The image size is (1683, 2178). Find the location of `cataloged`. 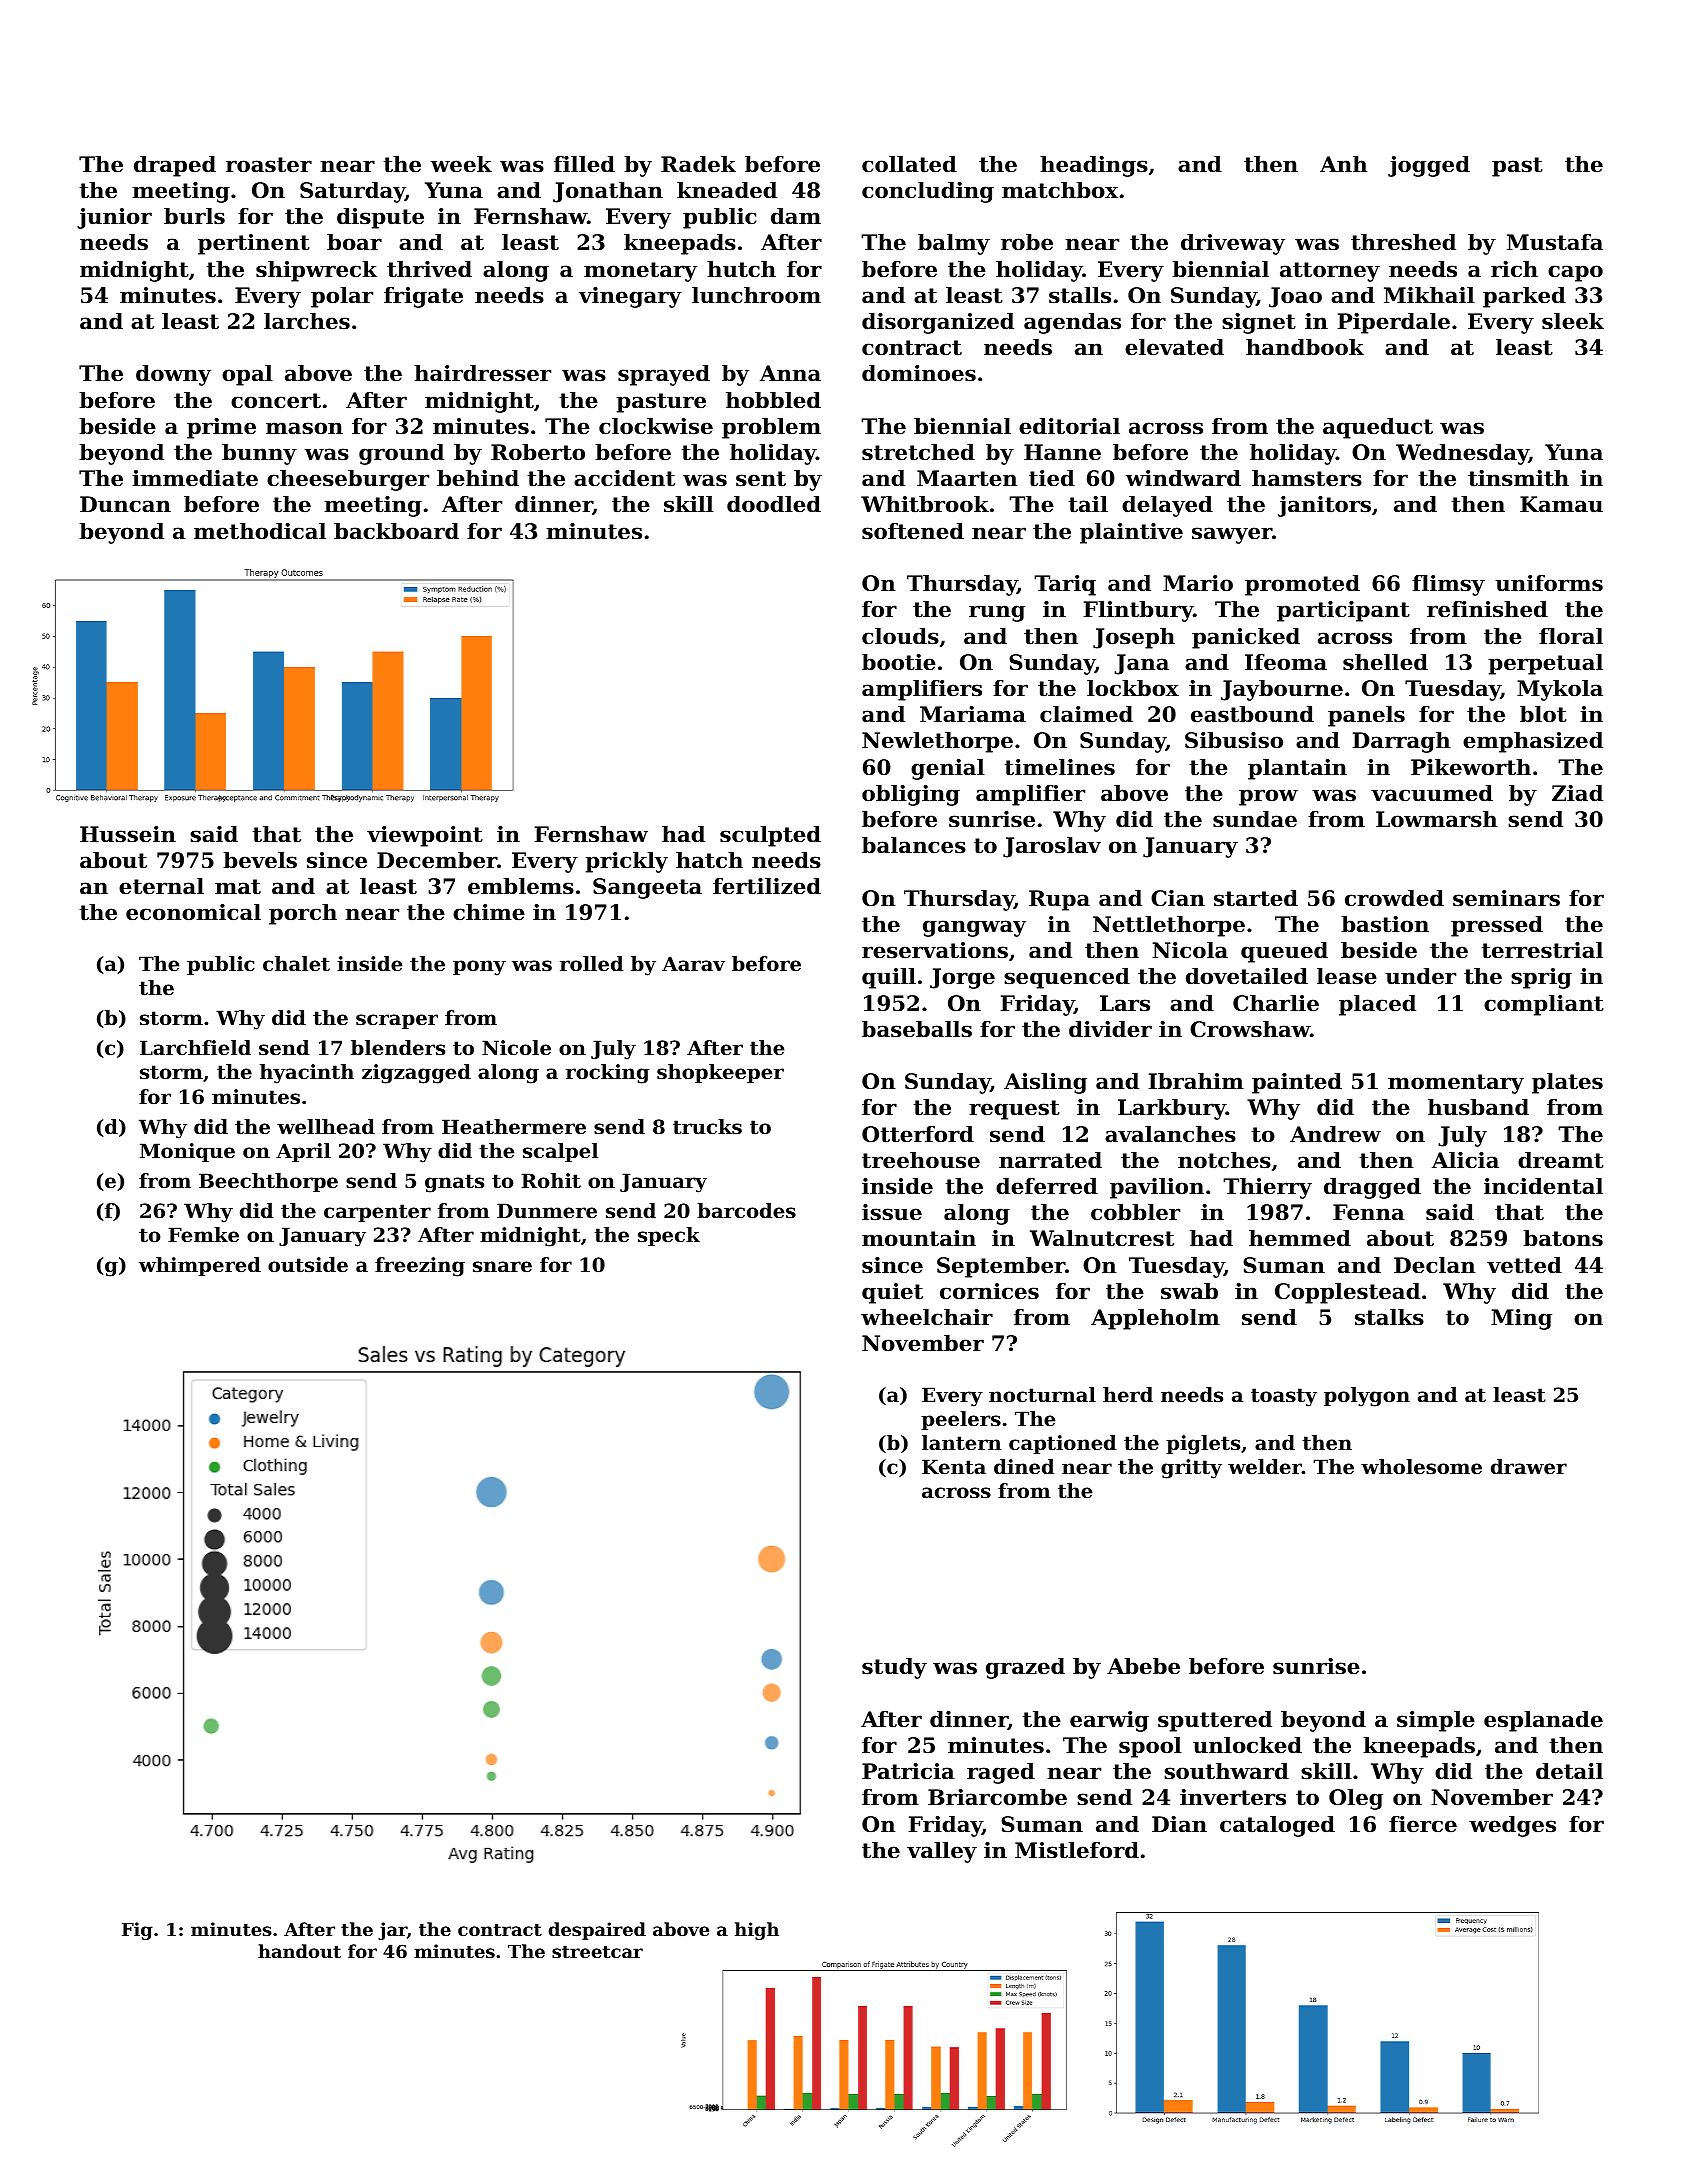

cataloged is located at coordinates (1277, 1826).
